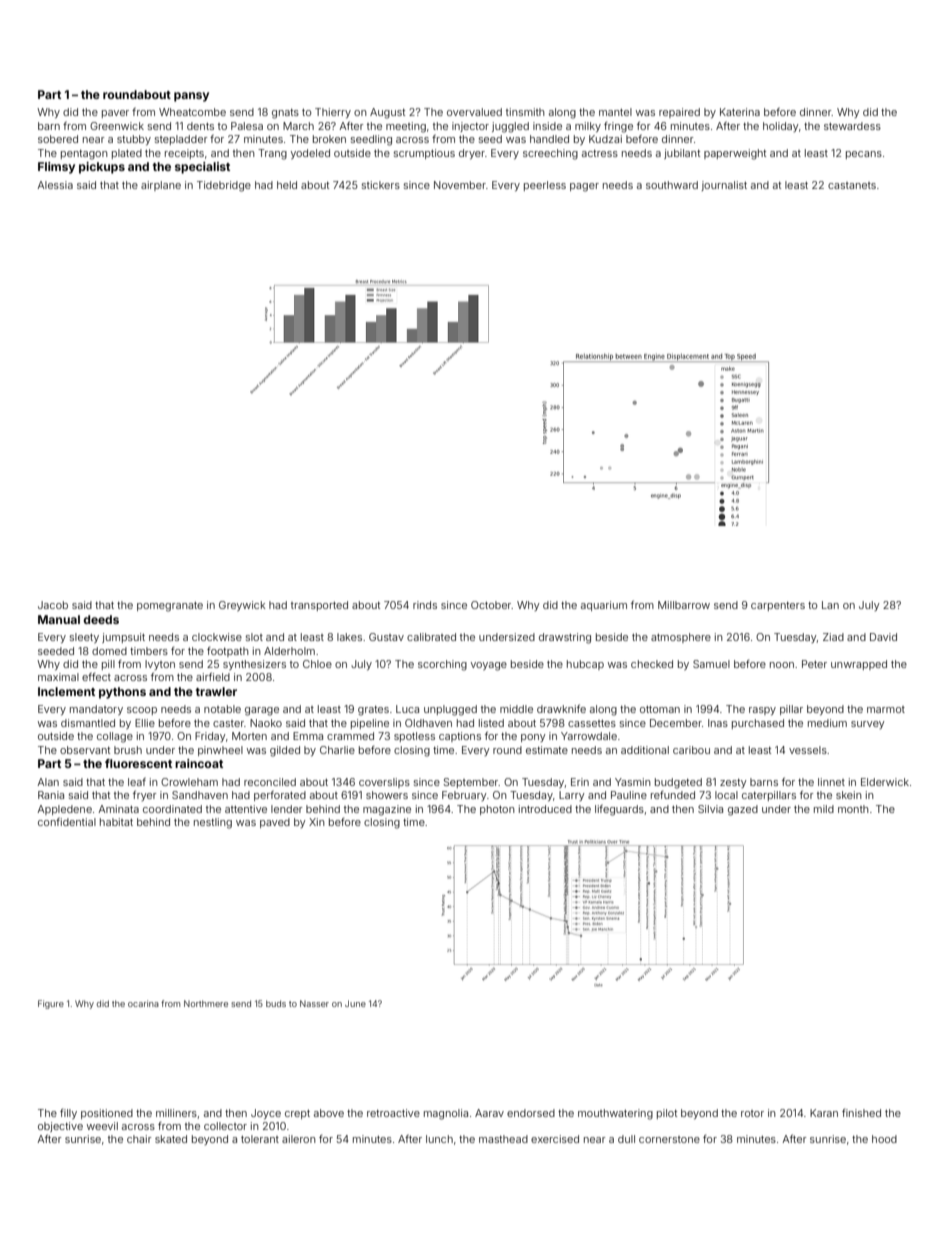  I want to click on stewardess, so click(852, 126).
